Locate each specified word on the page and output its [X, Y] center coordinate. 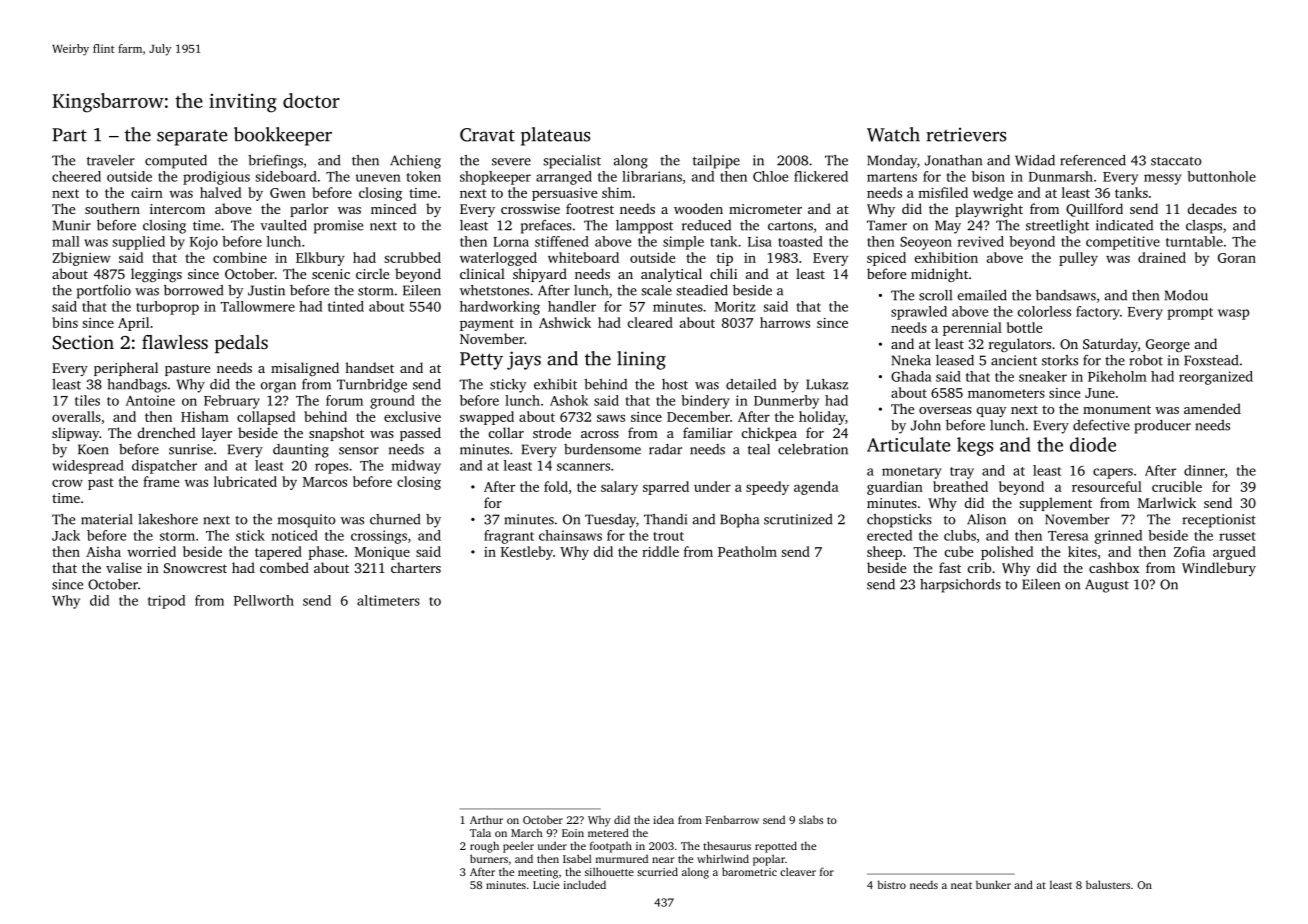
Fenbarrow [732, 819]
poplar [769, 860]
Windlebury [1219, 569]
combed [284, 567]
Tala [480, 832]
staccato [1176, 161]
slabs [811, 819]
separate [192, 138]
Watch [893, 134]
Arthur [486, 819]
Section [83, 342]
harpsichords [960, 586]
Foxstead [1211, 360]
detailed [751, 384]
